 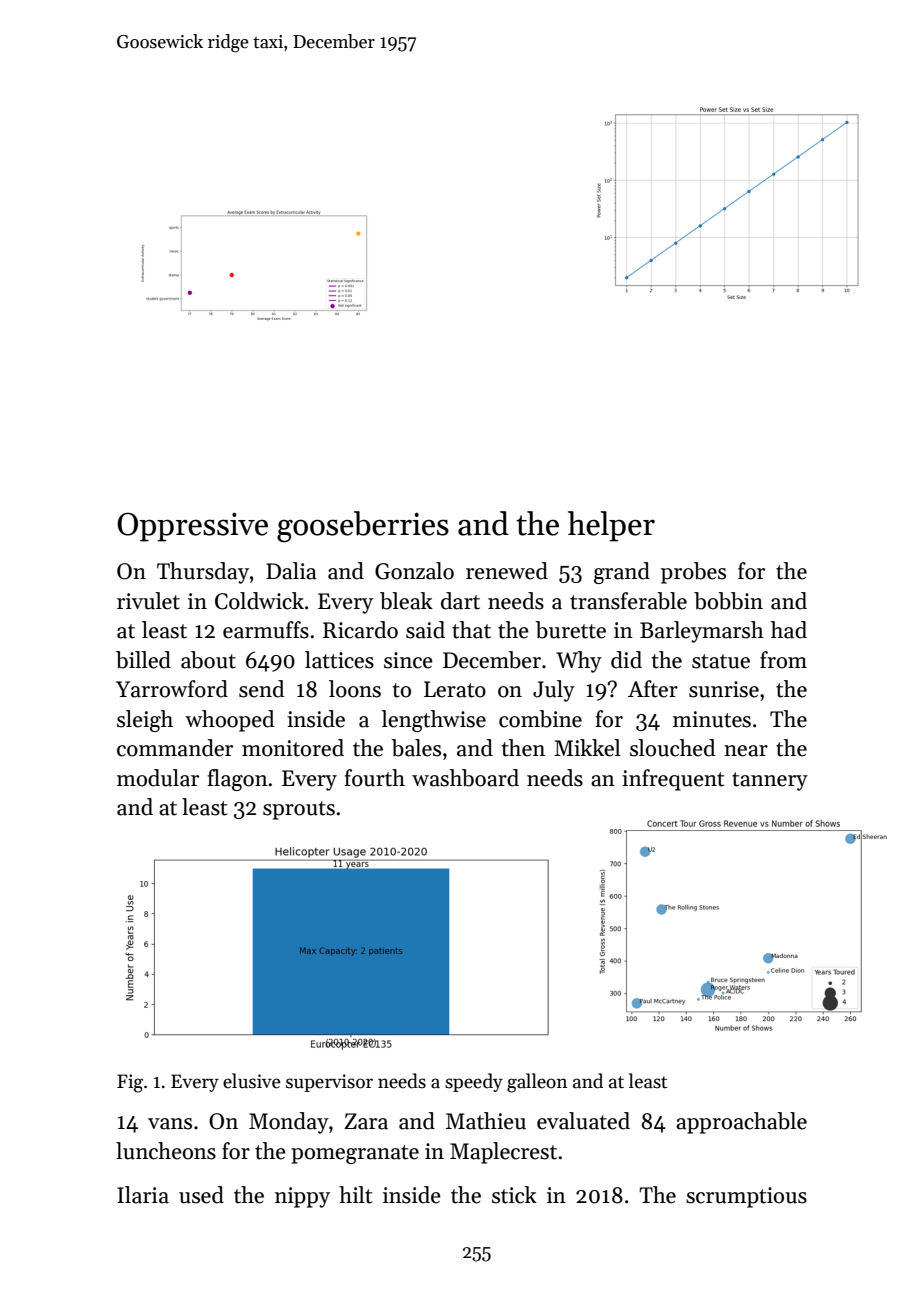 What do you see at coordinates (299, 810) in the page?
I see `sprouts` at bounding box center [299, 810].
